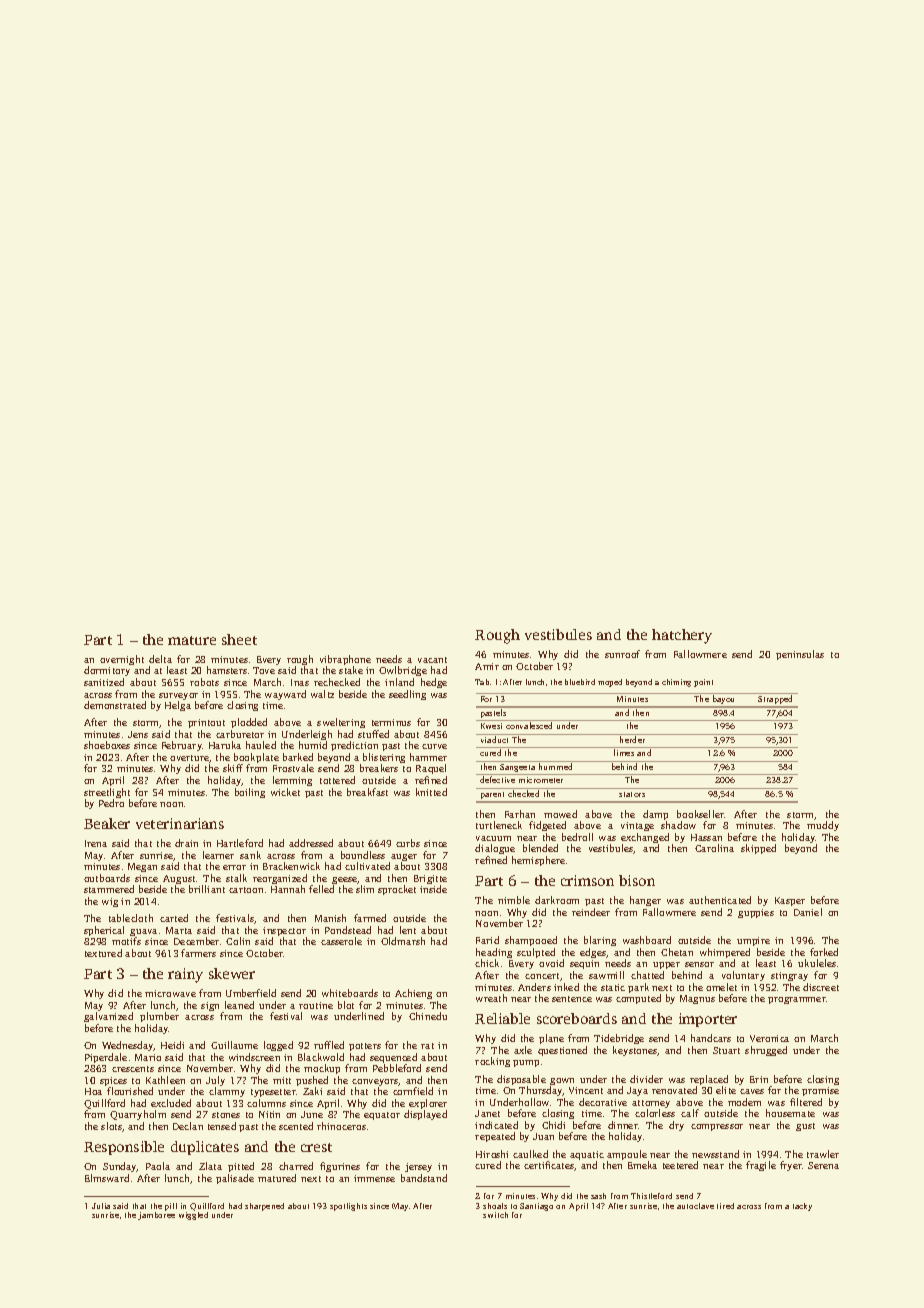 Image resolution: width=924 pixels, height=1308 pixels. Describe the element at coordinates (107, 823) in the screenshot. I see `Beaker` at that location.
